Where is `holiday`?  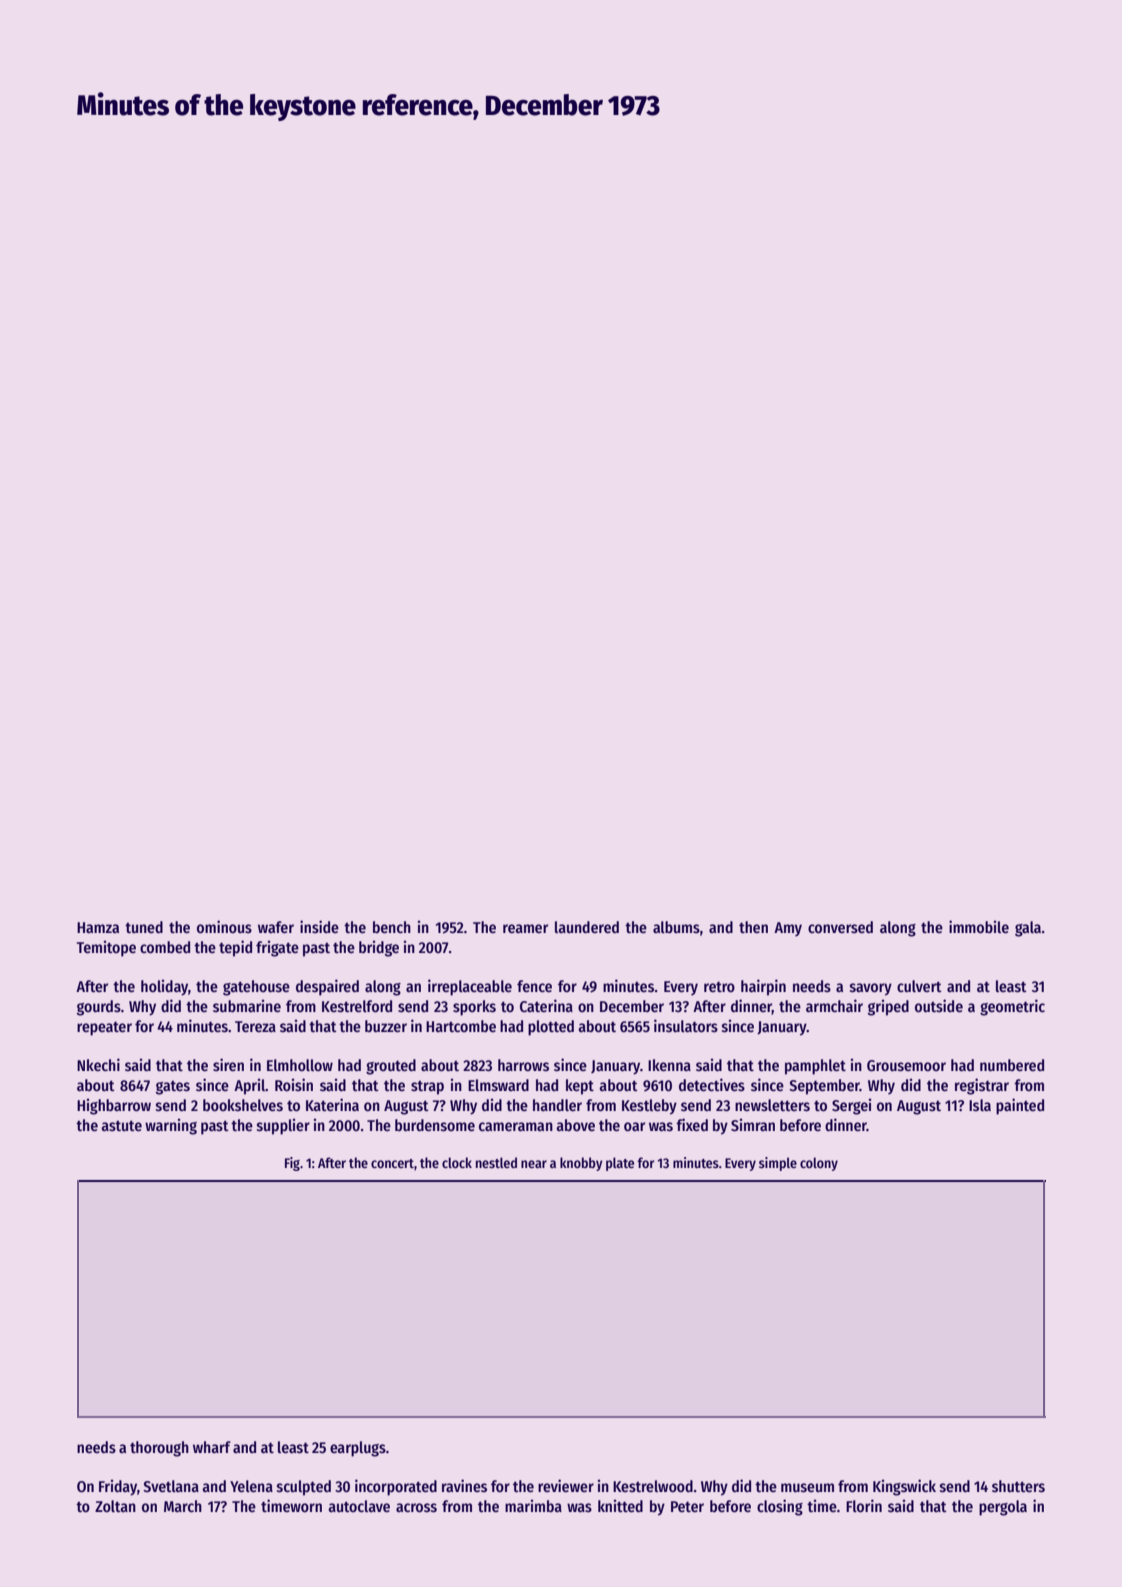
holiday is located at coordinates (164, 987).
